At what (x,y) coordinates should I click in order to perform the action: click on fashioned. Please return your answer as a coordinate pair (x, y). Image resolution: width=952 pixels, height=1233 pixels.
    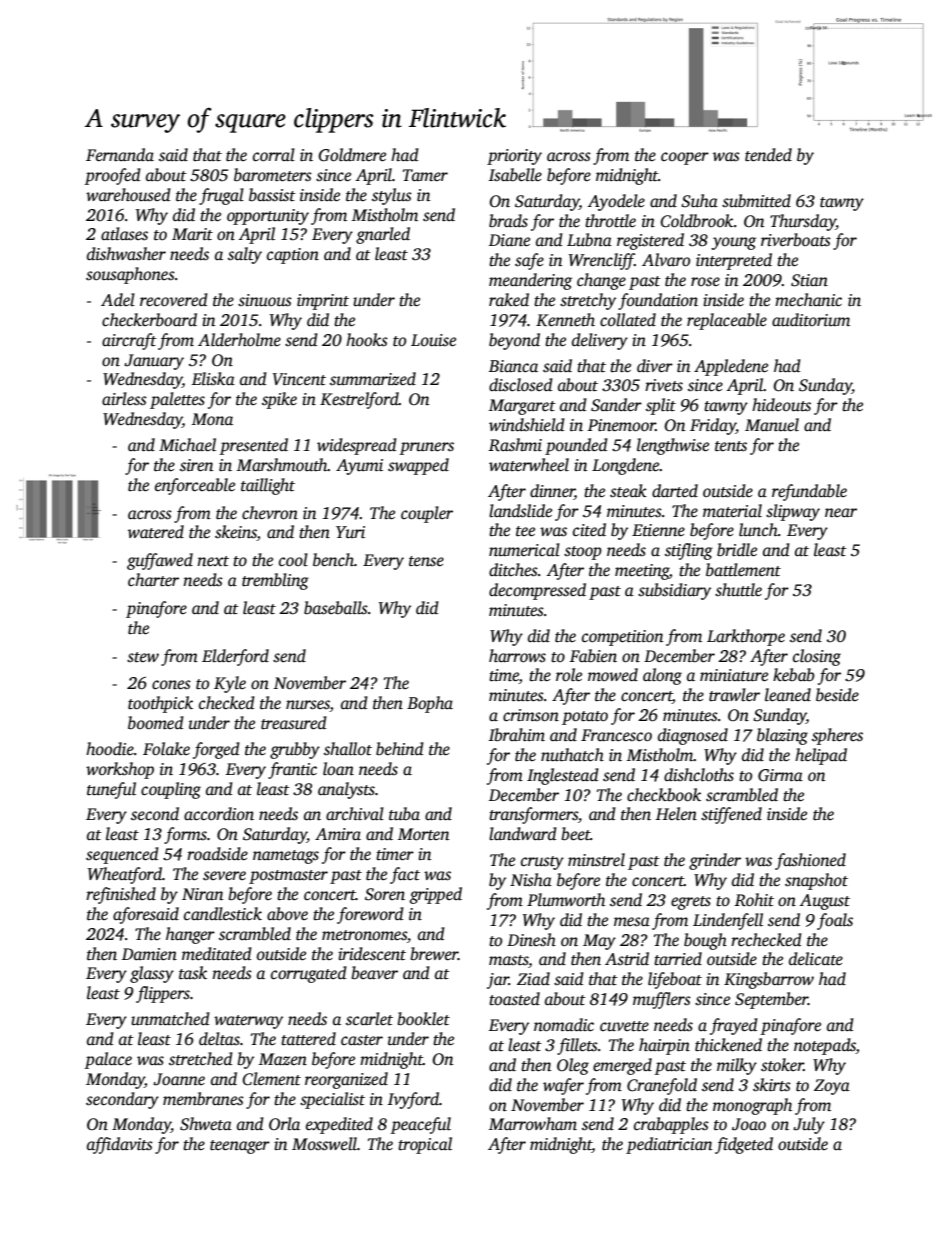
    Looking at the image, I should click on (810, 861).
